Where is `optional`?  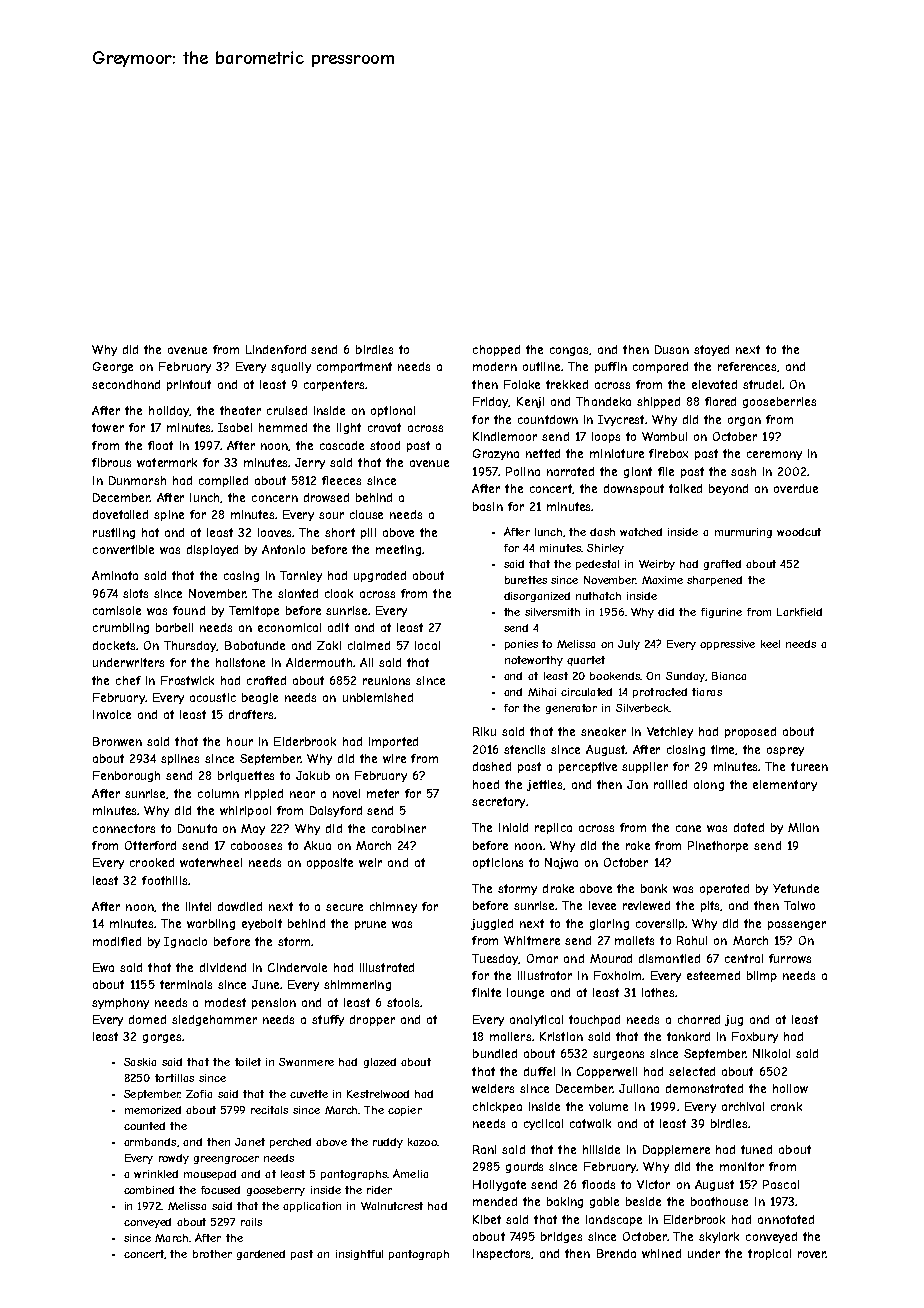 optional is located at coordinates (393, 411).
